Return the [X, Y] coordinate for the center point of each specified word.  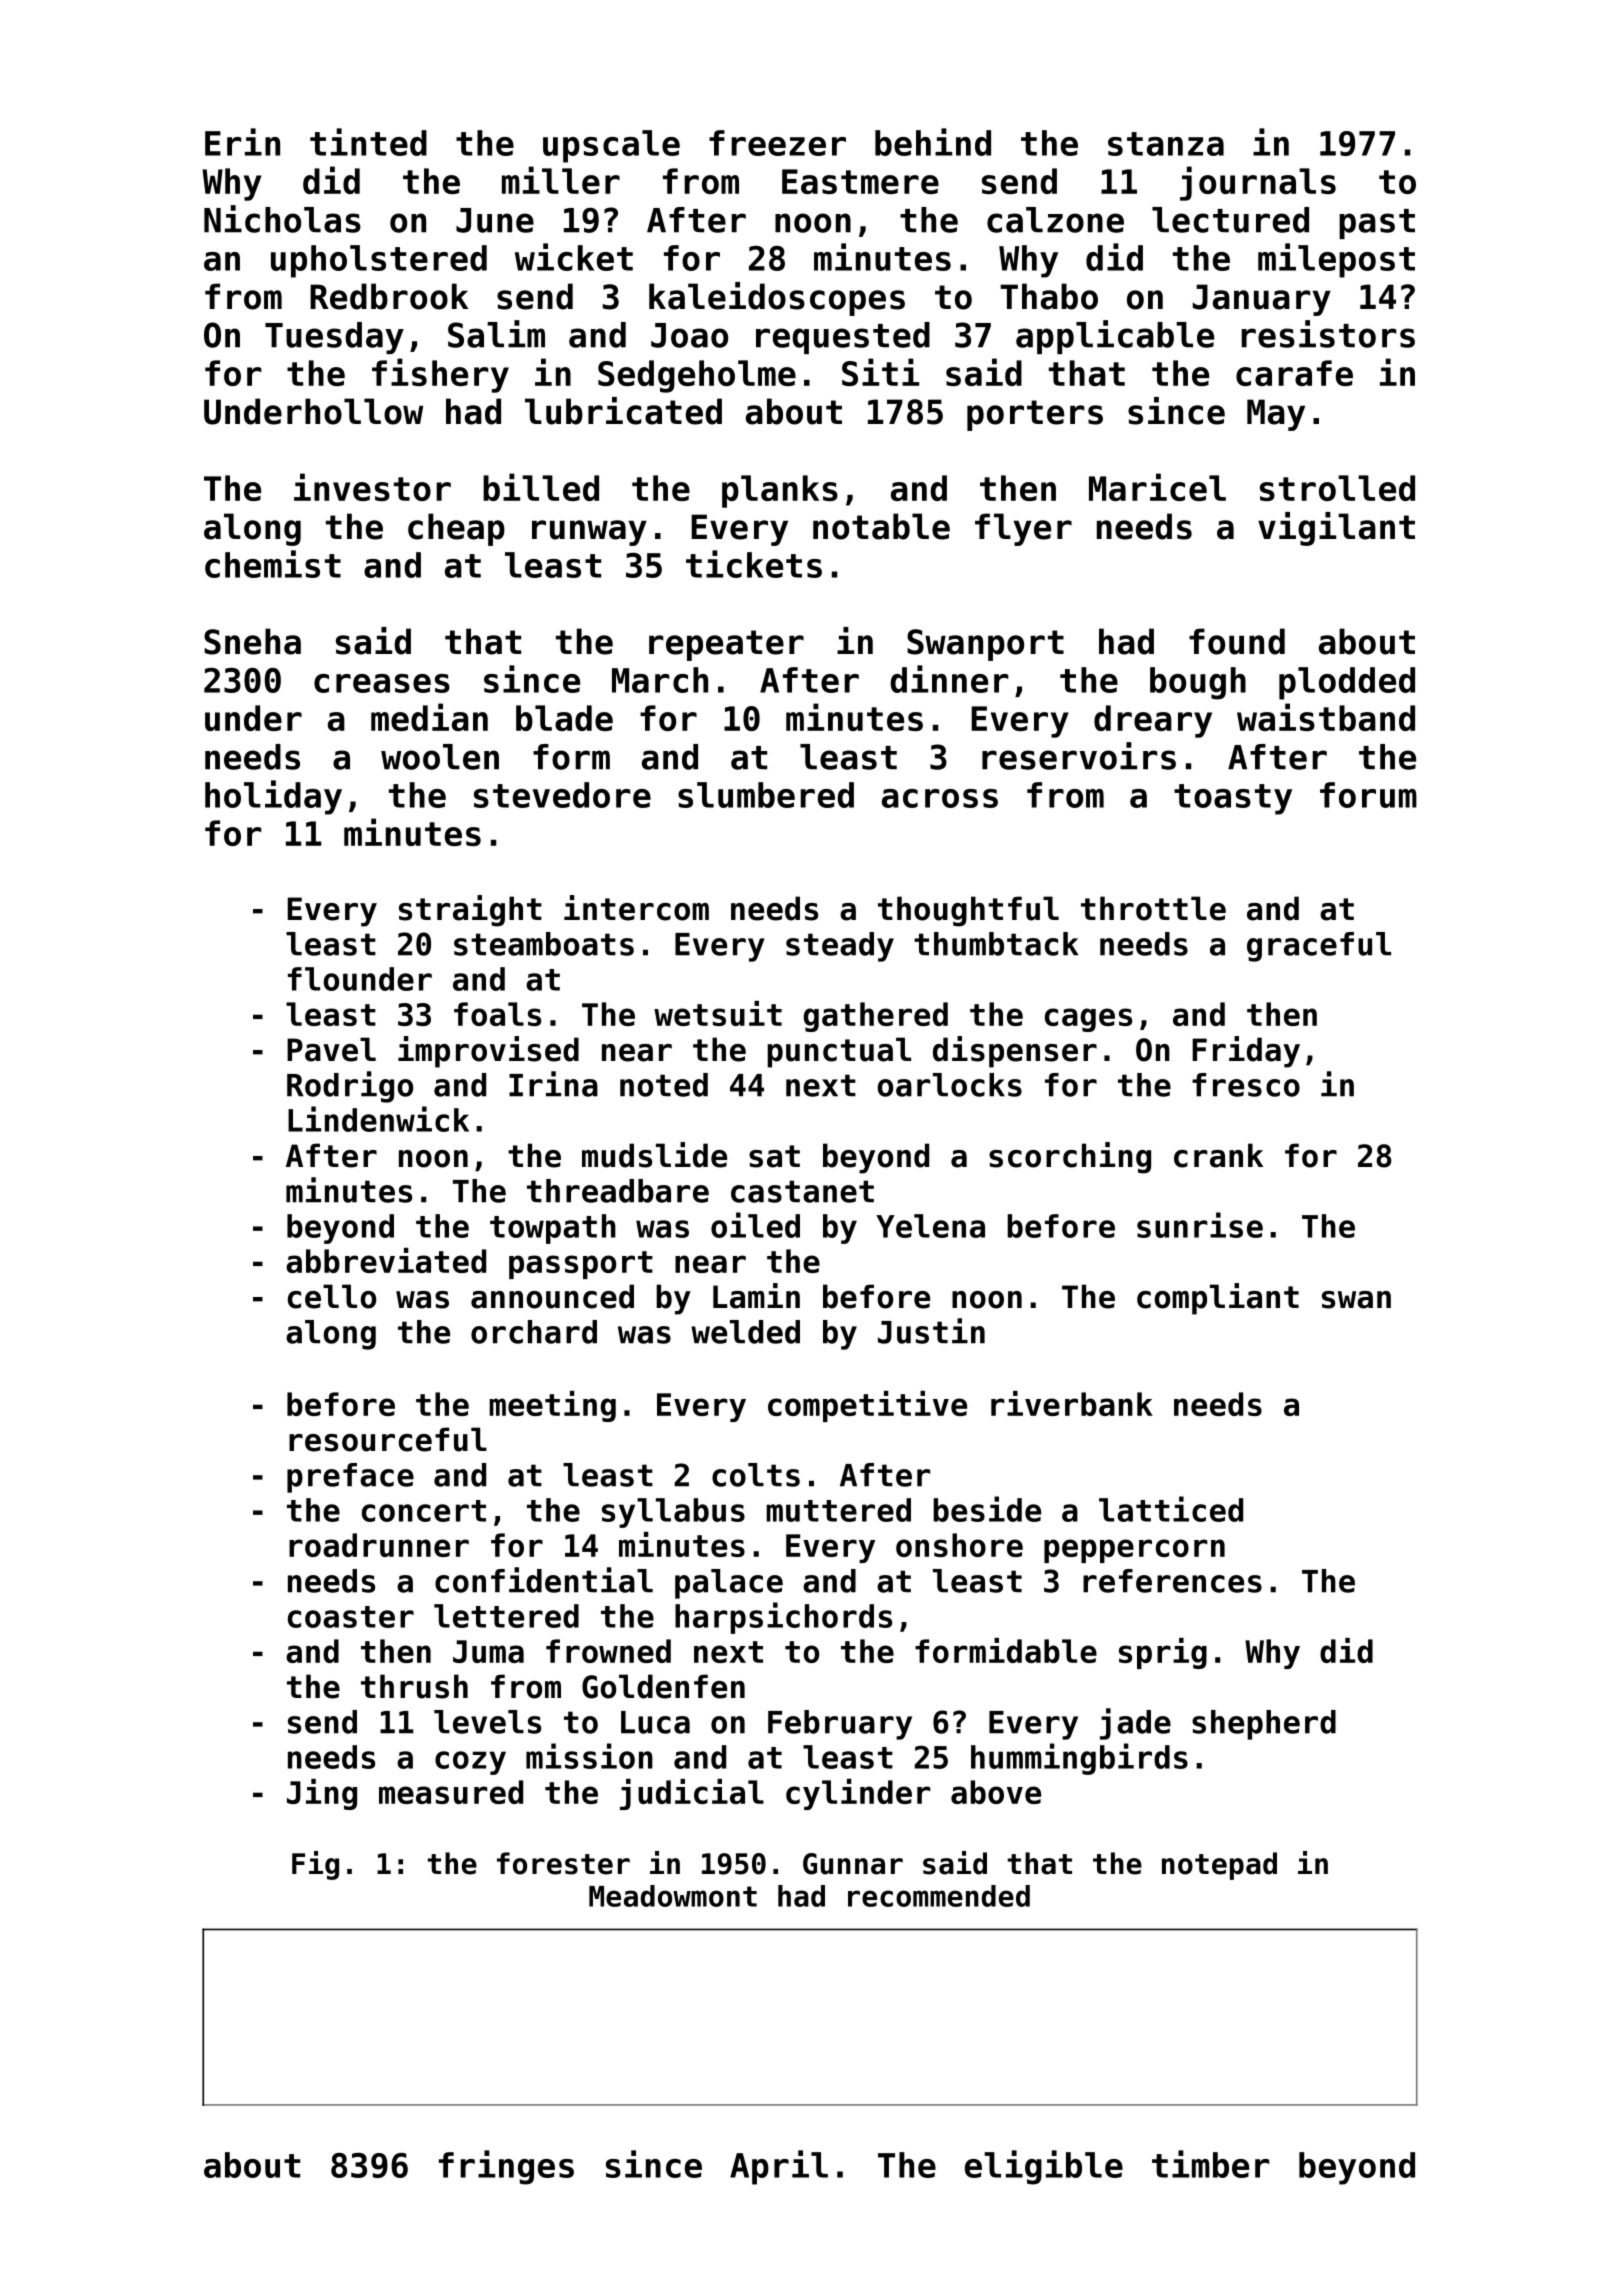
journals [1258, 183]
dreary [1153, 721]
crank [1218, 1155]
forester [563, 1863]
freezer [777, 143]
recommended [939, 1896]
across [940, 798]
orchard [534, 1332]
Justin [931, 1331]
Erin [242, 142]
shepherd [1264, 1725]
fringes [506, 2167]
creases [382, 683]
